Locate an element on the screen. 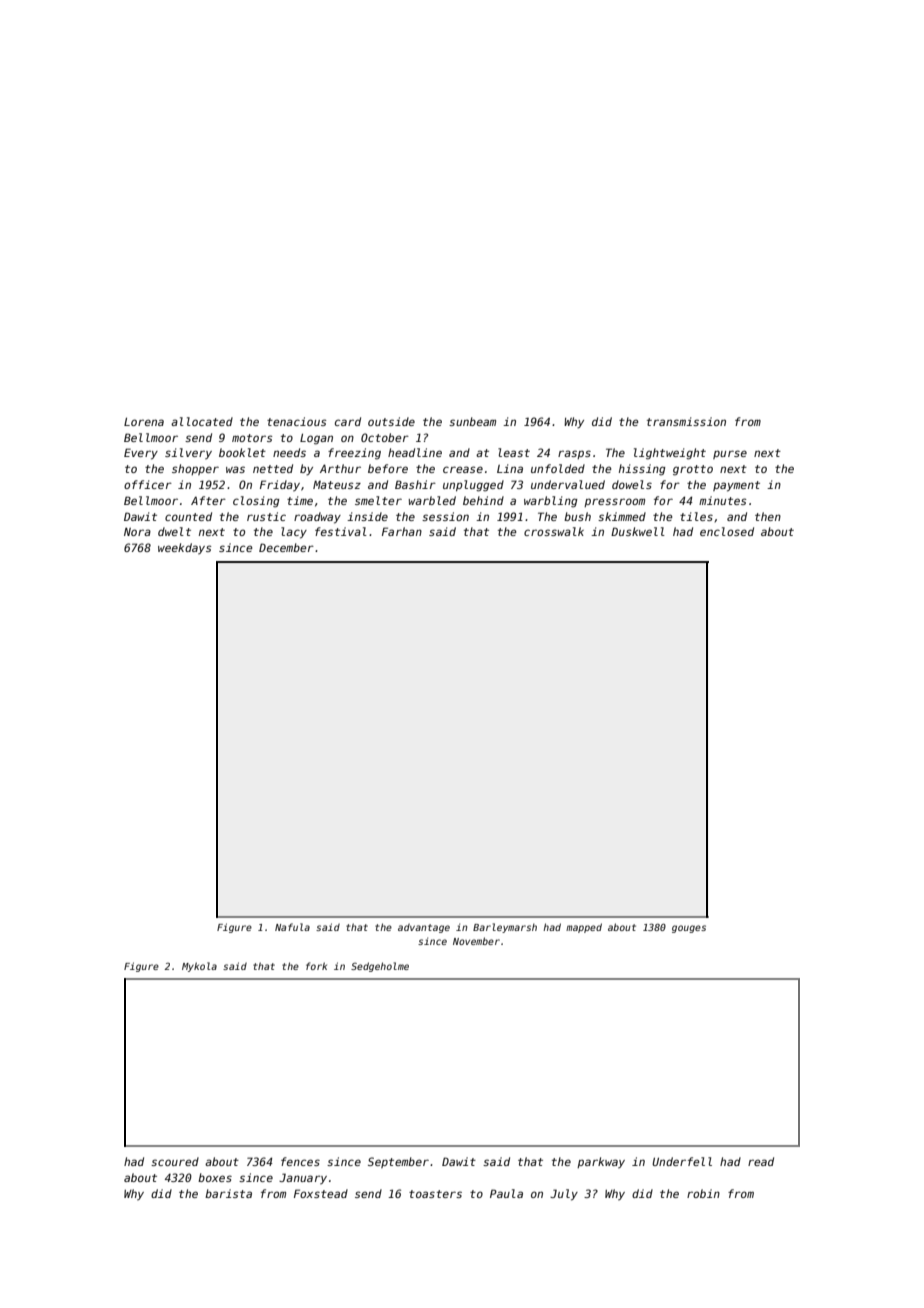 This screenshot has height=1308, width=924. barista is located at coordinates (228, 1193).
